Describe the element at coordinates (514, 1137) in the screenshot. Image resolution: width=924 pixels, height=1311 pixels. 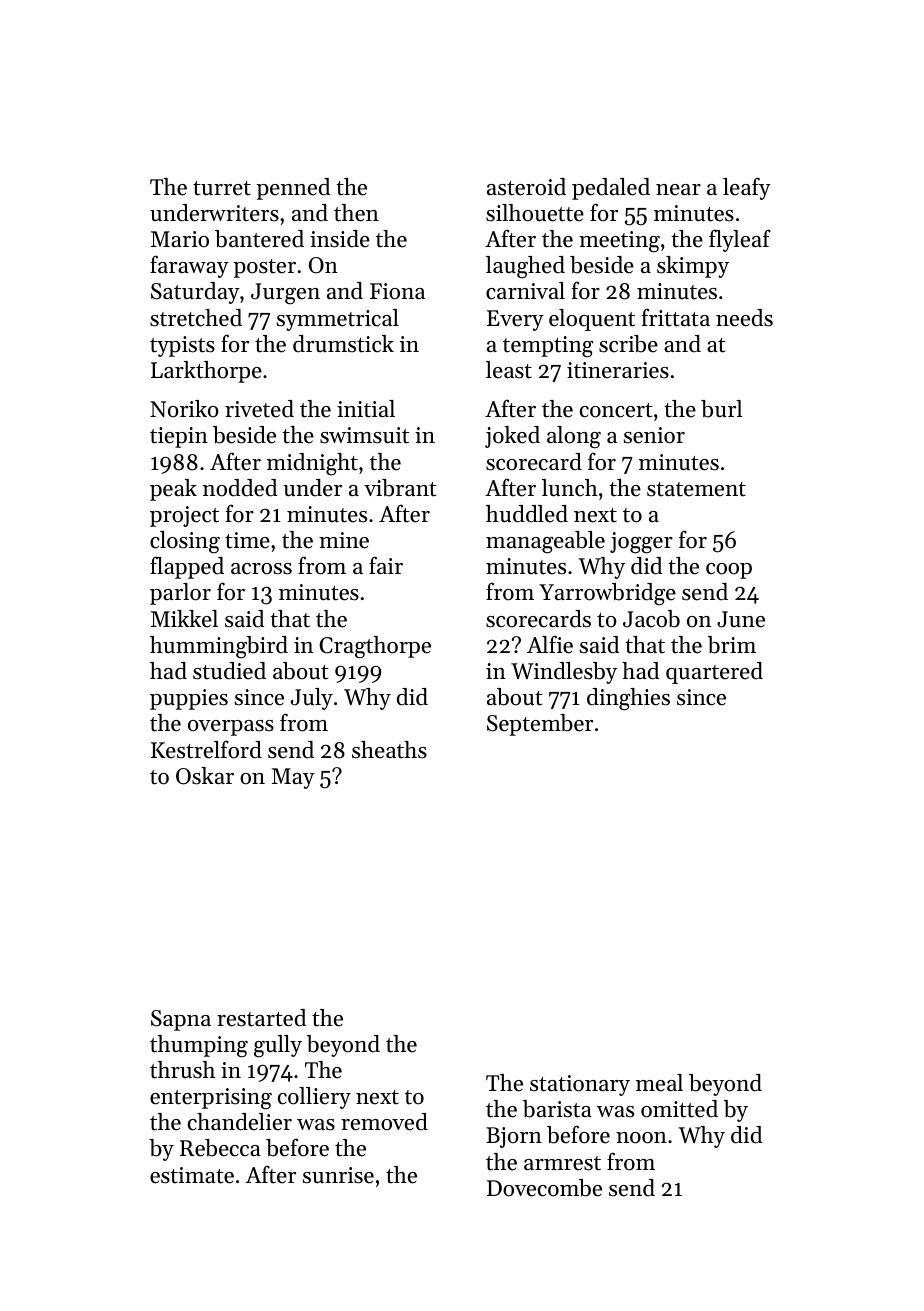
I see `Bjorn` at that location.
